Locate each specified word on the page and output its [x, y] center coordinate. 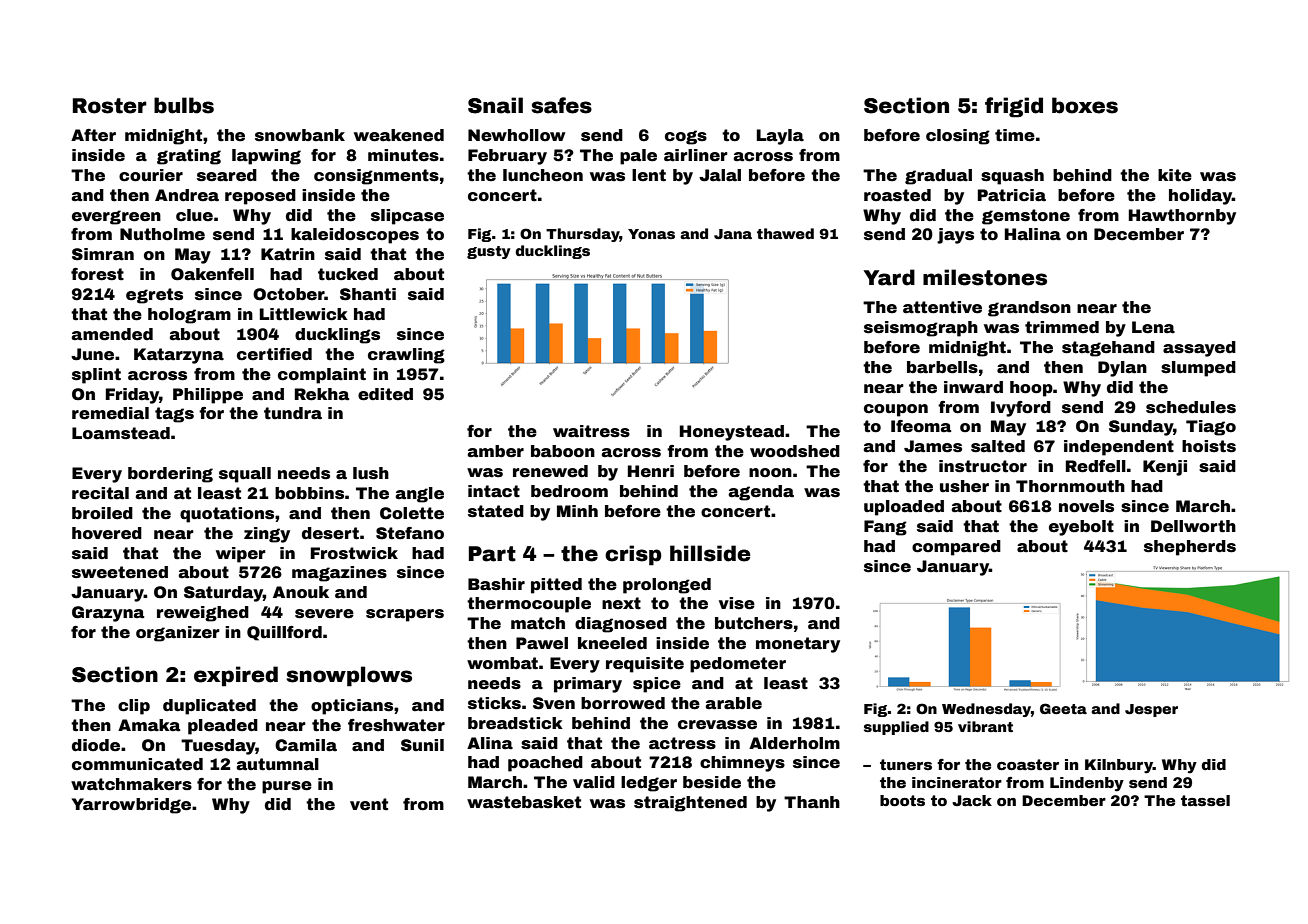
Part [492, 554]
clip [134, 707]
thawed [785, 233]
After [93, 135]
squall [245, 475]
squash [1012, 177]
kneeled [612, 643]
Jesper [1151, 710]
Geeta [1063, 708]
